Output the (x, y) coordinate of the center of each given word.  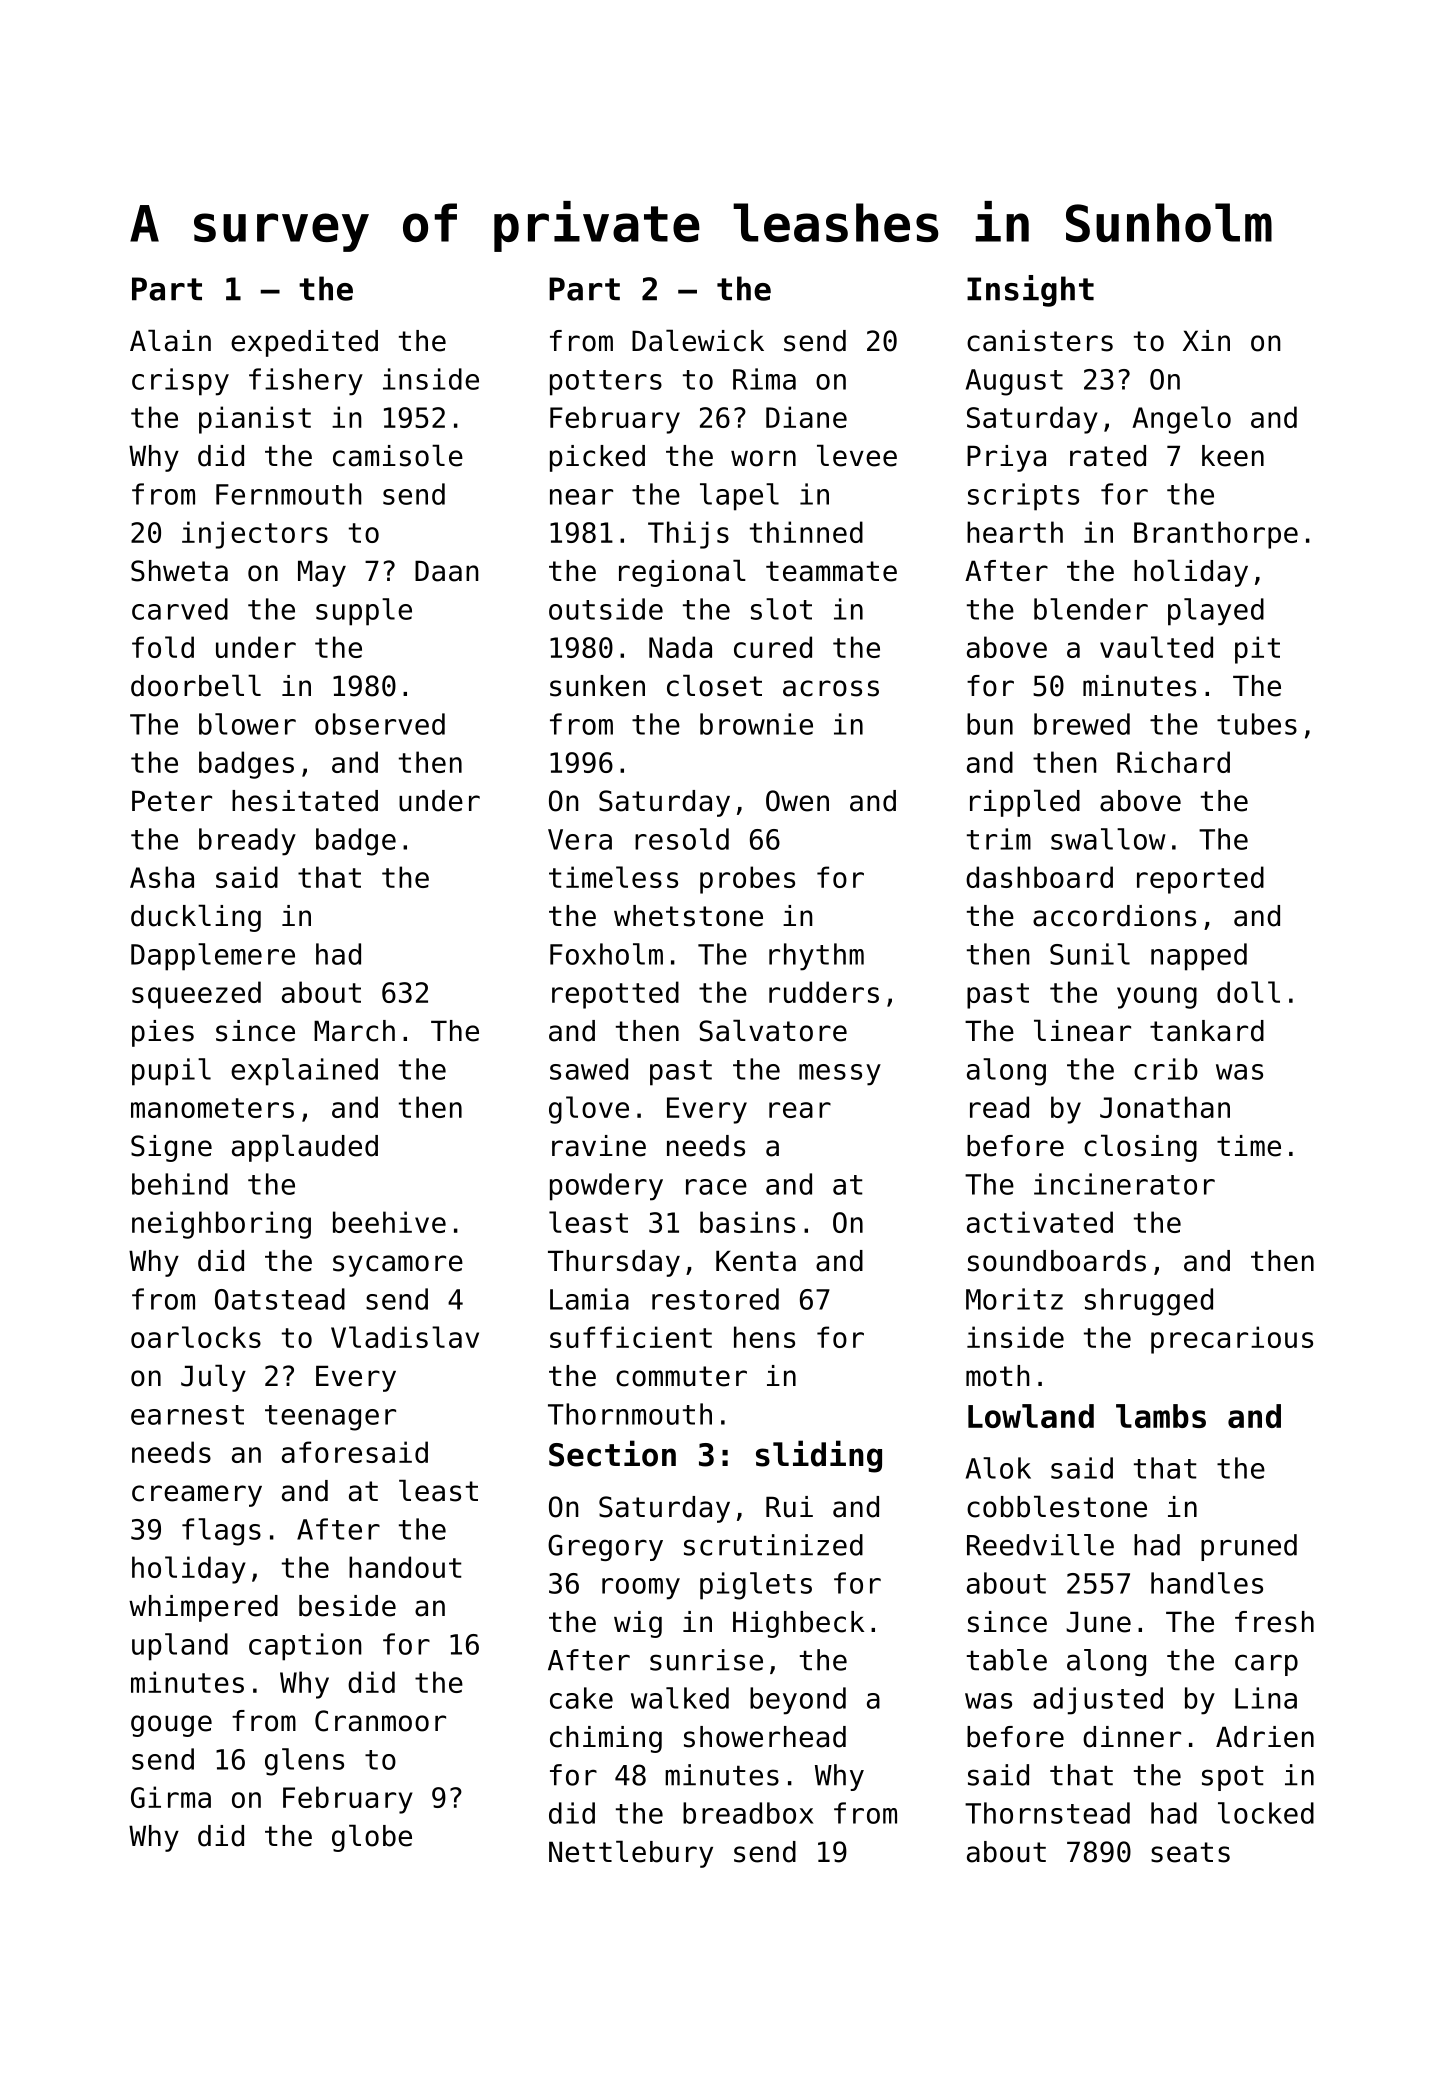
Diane (806, 417)
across (831, 688)
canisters (1040, 341)
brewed (1082, 724)
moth (998, 1376)
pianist (255, 420)
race (716, 1187)
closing (1140, 1148)
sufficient (631, 1337)
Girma (171, 1797)
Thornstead (1047, 1813)
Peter (172, 801)
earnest (187, 1415)
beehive (389, 1222)
